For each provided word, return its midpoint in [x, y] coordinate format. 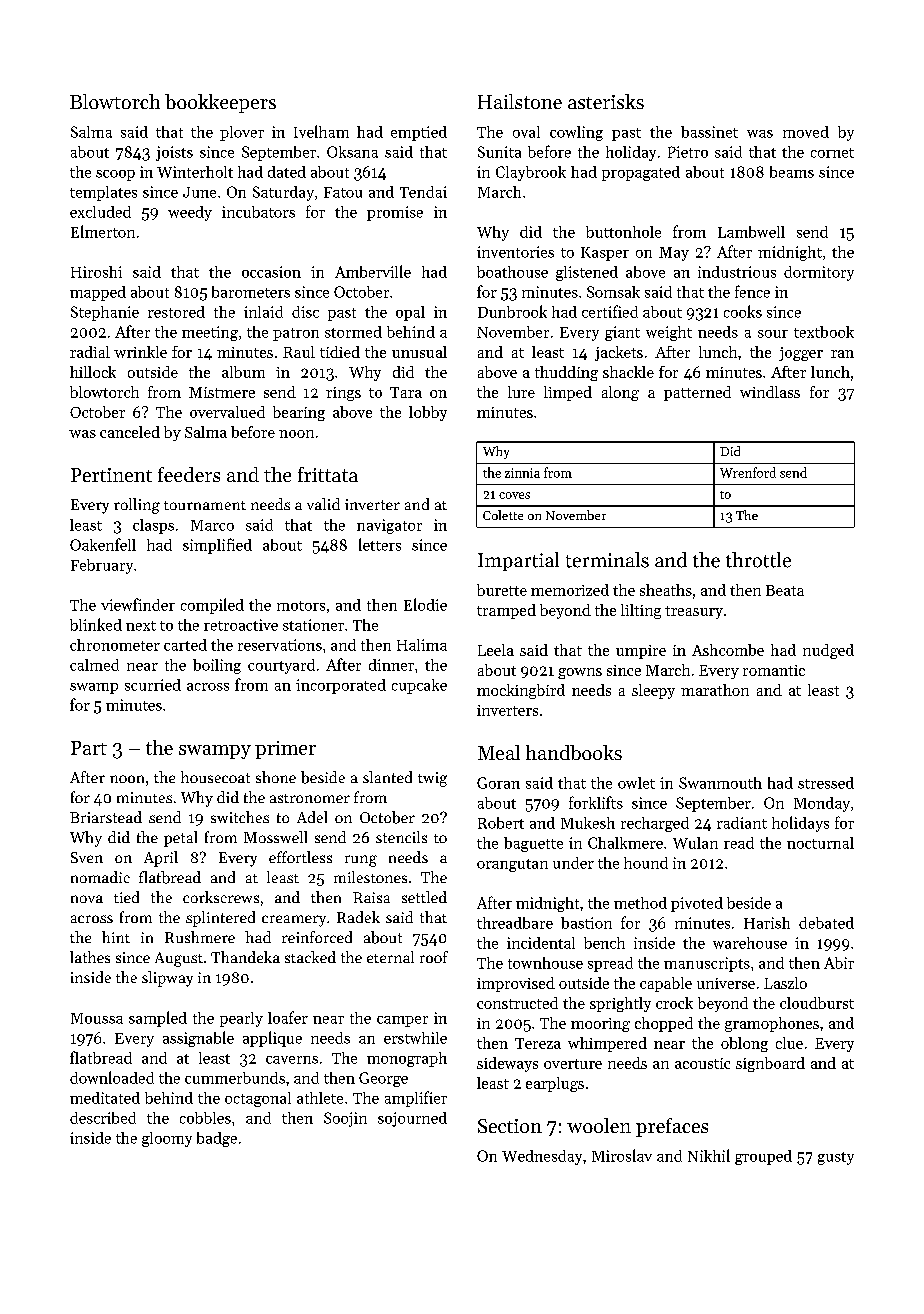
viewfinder [138, 604]
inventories [515, 252]
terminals [607, 560]
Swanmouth [720, 783]
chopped [664, 1024]
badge [217, 1139]
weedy [190, 213]
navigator [389, 526]
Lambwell [751, 232]
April [161, 859]
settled [424, 897]
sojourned [412, 1119]
